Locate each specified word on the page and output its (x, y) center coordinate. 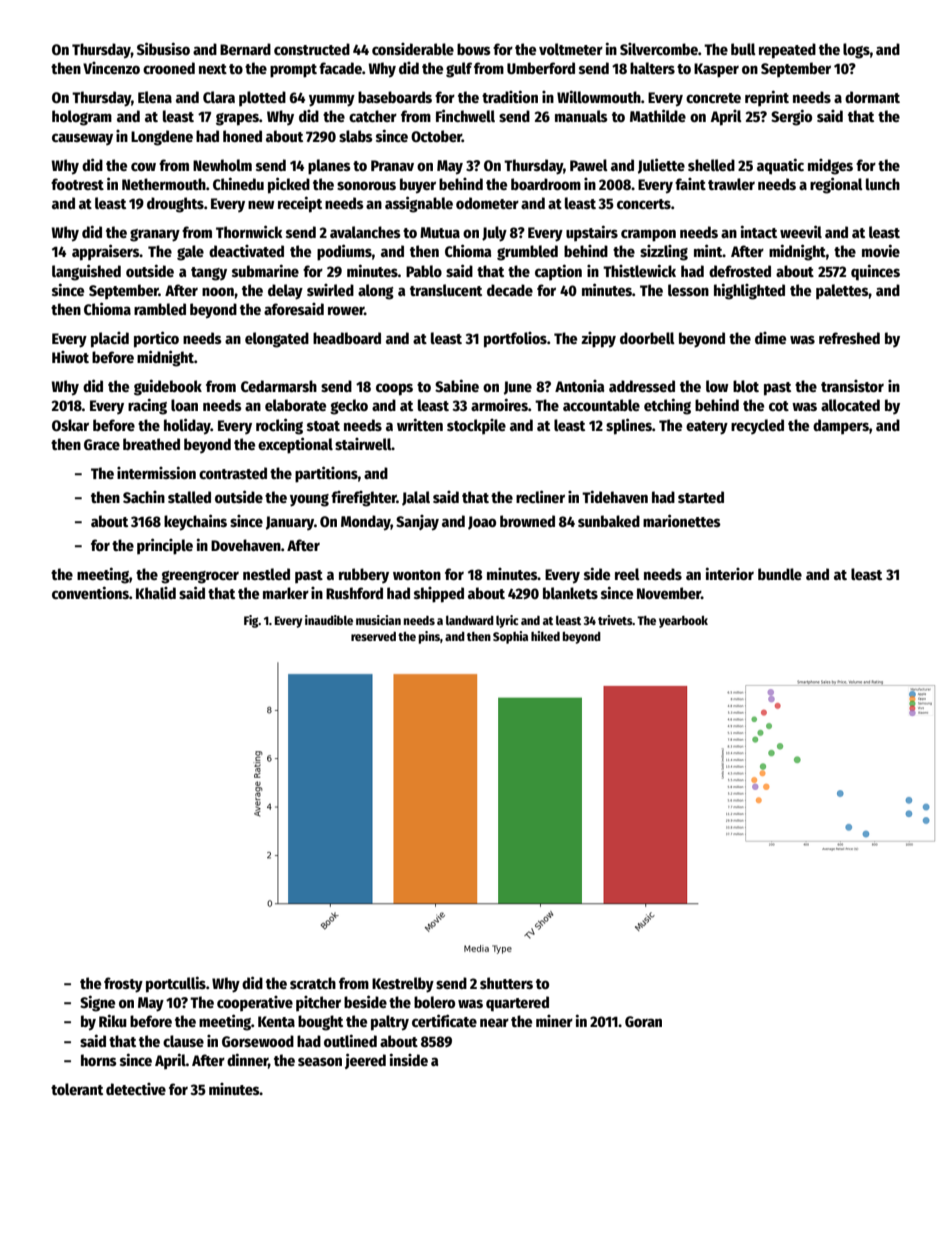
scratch (313, 983)
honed (242, 136)
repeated (787, 51)
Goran (643, 1021)
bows (474, 49)
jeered (365, 1061)
